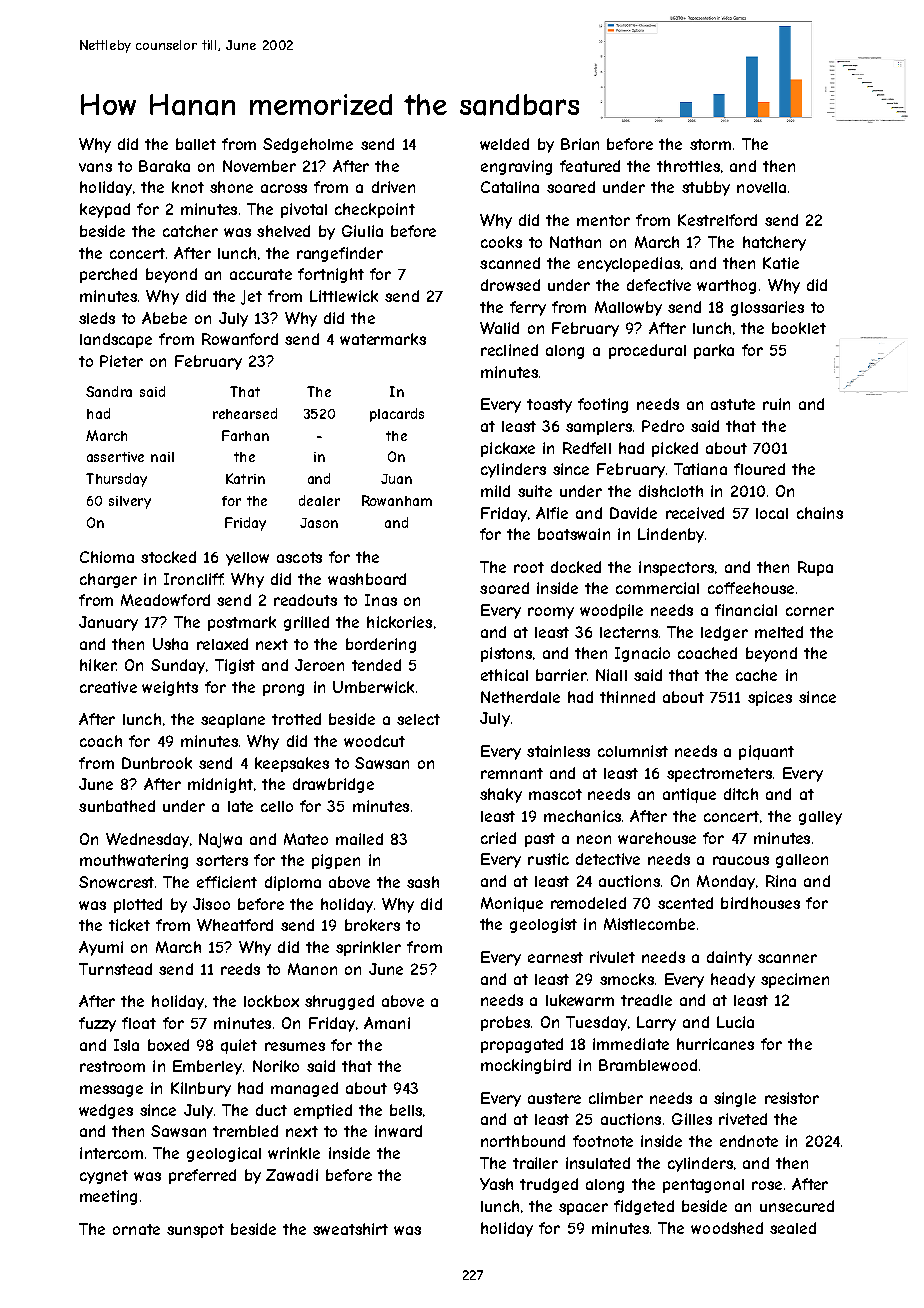  Describe the element at coordinates (558, 751) in the page. I see `stainless` at that location.
